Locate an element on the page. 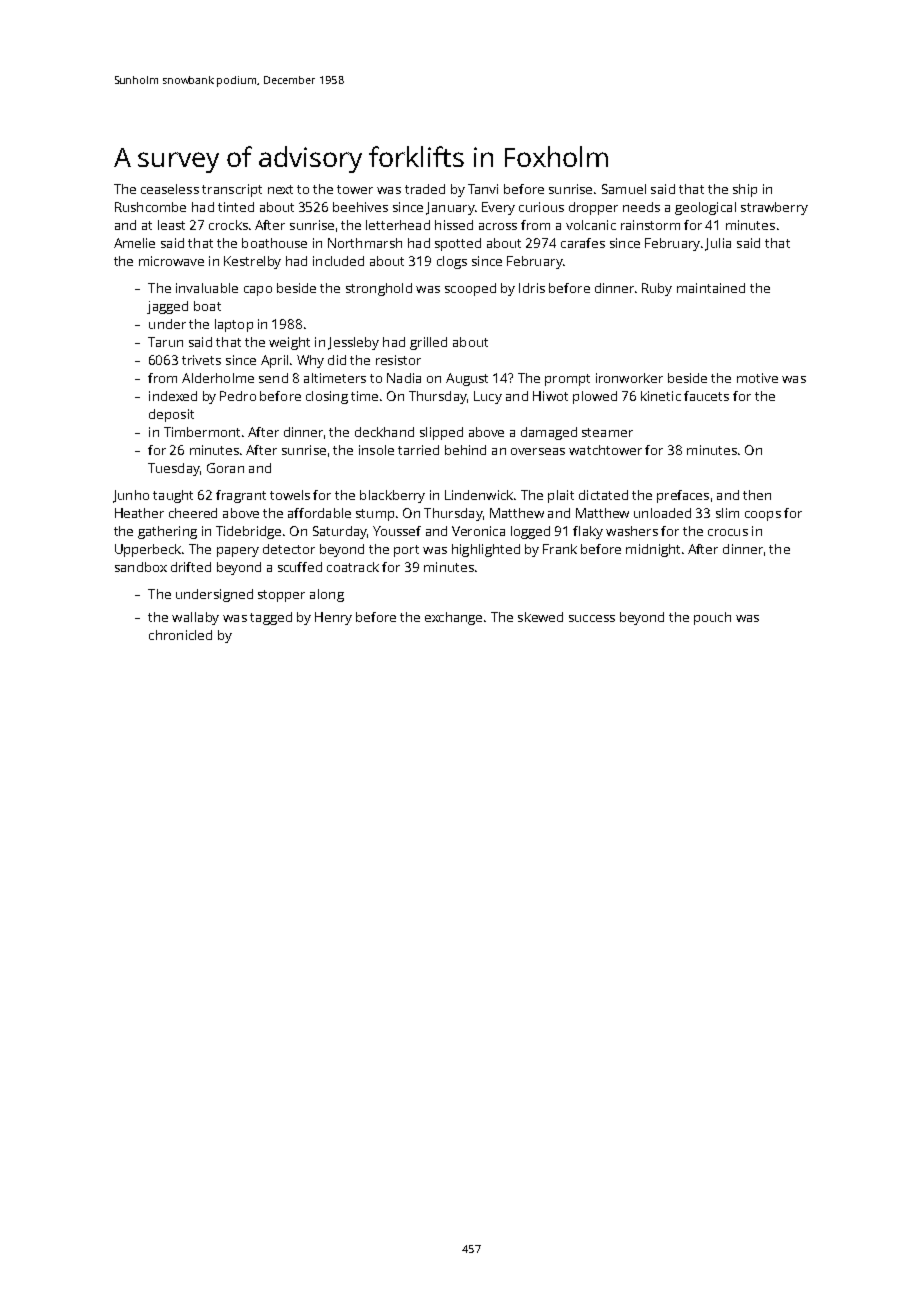  exchange is located at coordinates (453, 618).
